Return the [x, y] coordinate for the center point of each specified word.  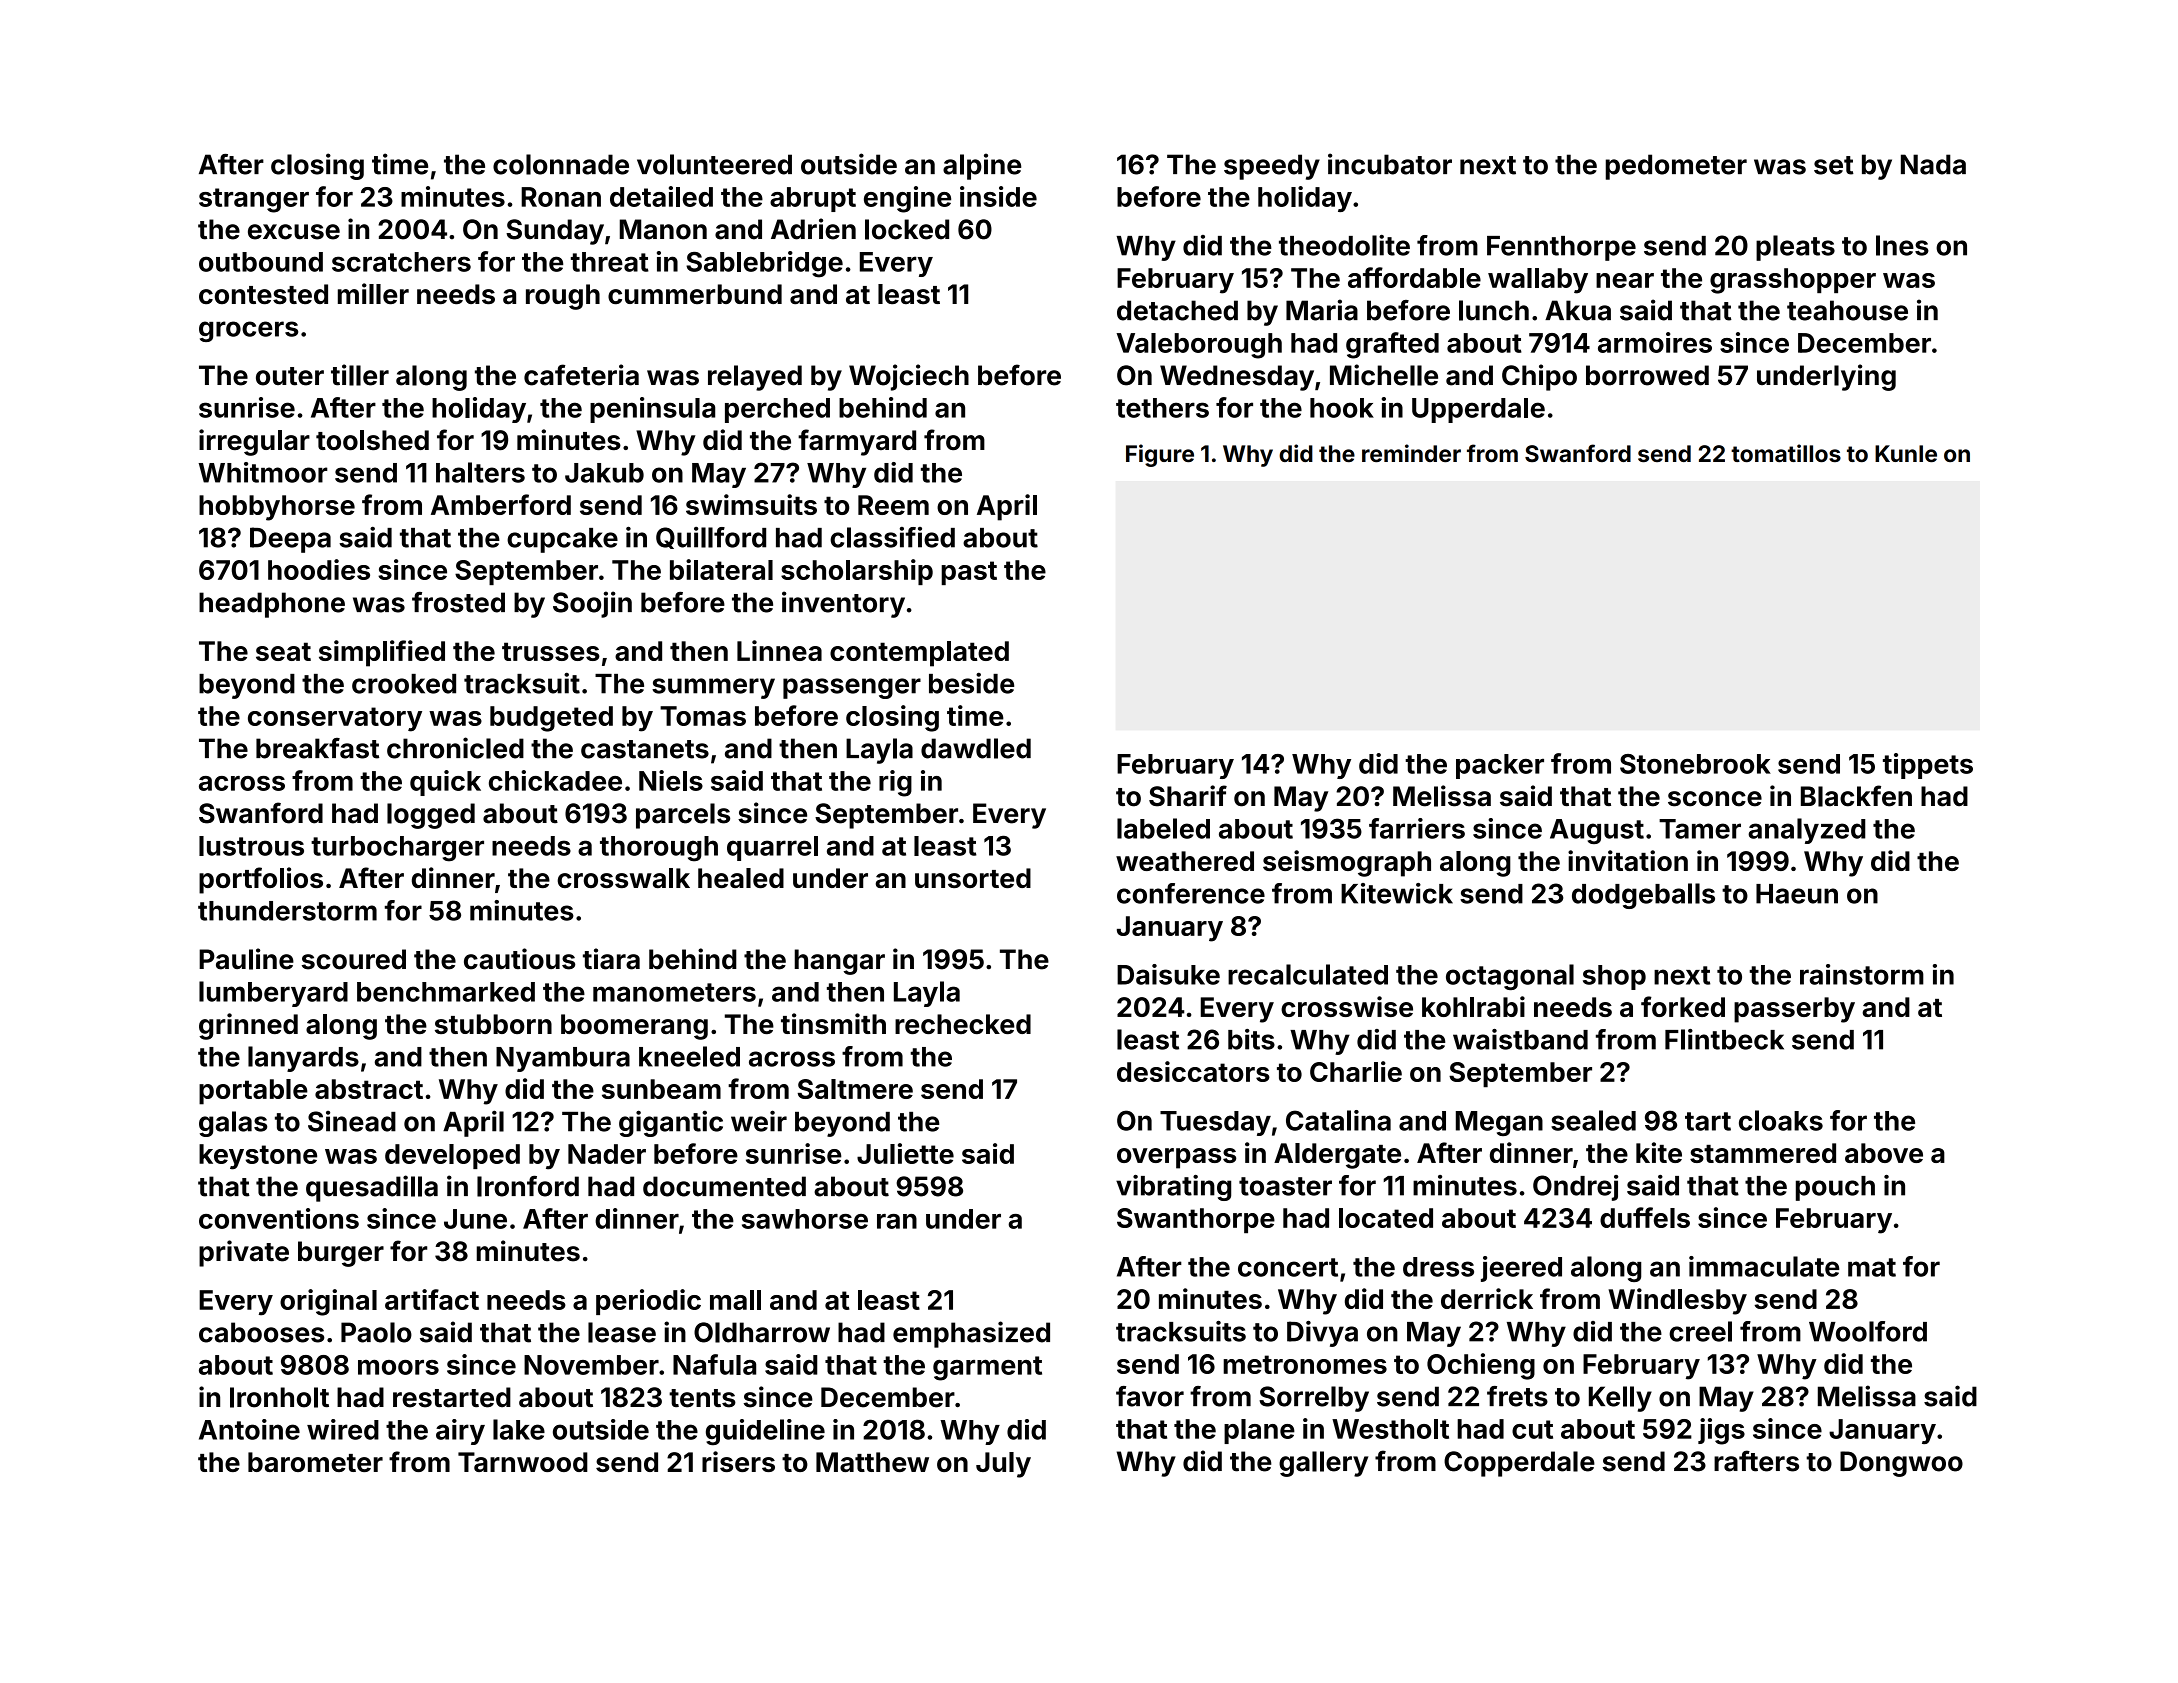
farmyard [857, 442]
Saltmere [855, 1089]
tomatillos [1786, 453]
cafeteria [581, 375]
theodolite [1344, 245]
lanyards [303, 1059]
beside [971, 683]
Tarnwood [523, 1462]
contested [263, 294]
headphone [272, 605]
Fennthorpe [1561, 248]
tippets [1928, 766]
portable [253, 1092]
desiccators [1193, 1071]
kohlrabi [1473, 1006]
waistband [1520, 1039]
